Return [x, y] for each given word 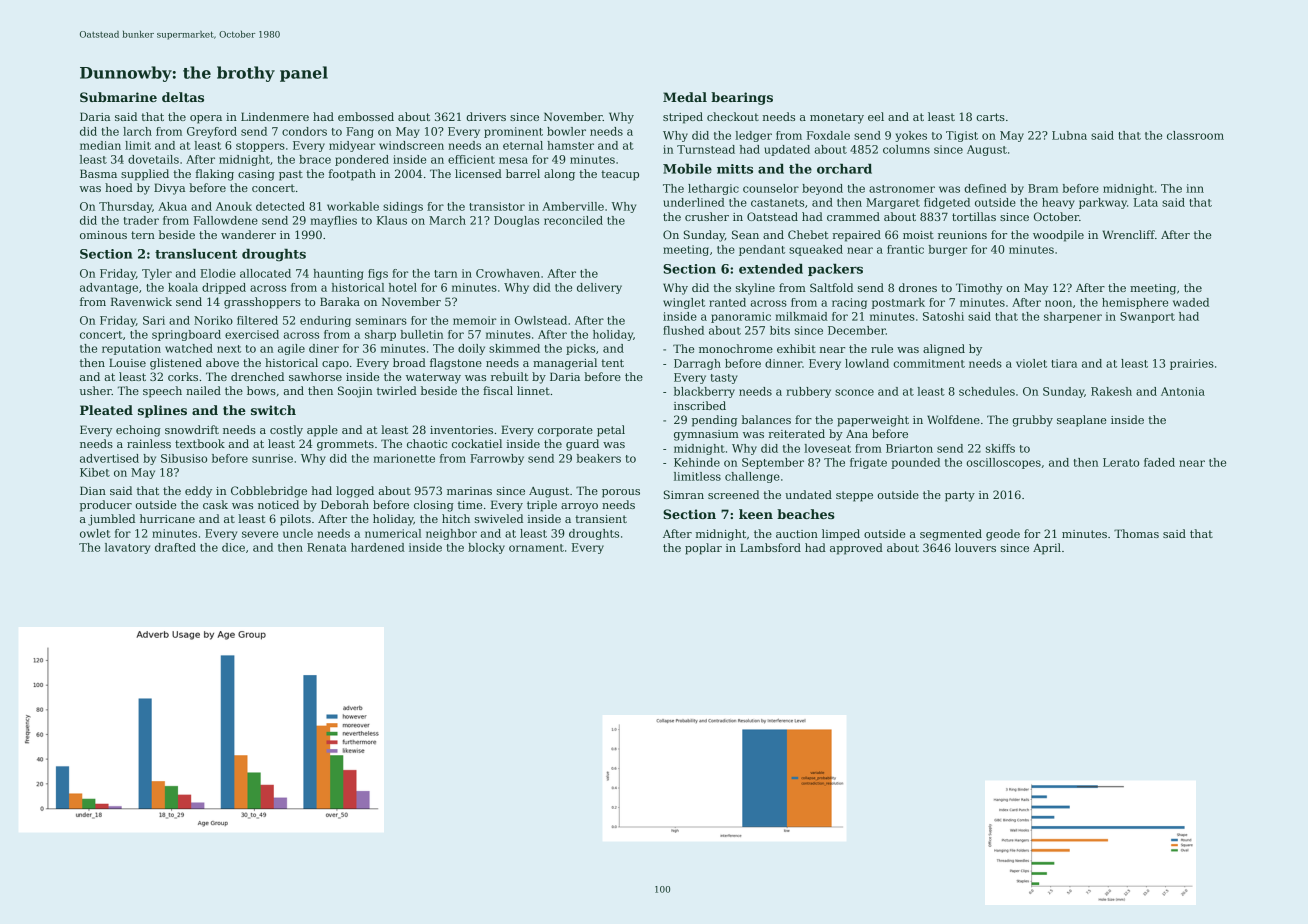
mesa [513, 160]
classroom [1195, 135]
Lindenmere [275, 116]
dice [233, 547]
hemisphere [1135, 303]
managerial [565, 364]
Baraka [340, 301]
